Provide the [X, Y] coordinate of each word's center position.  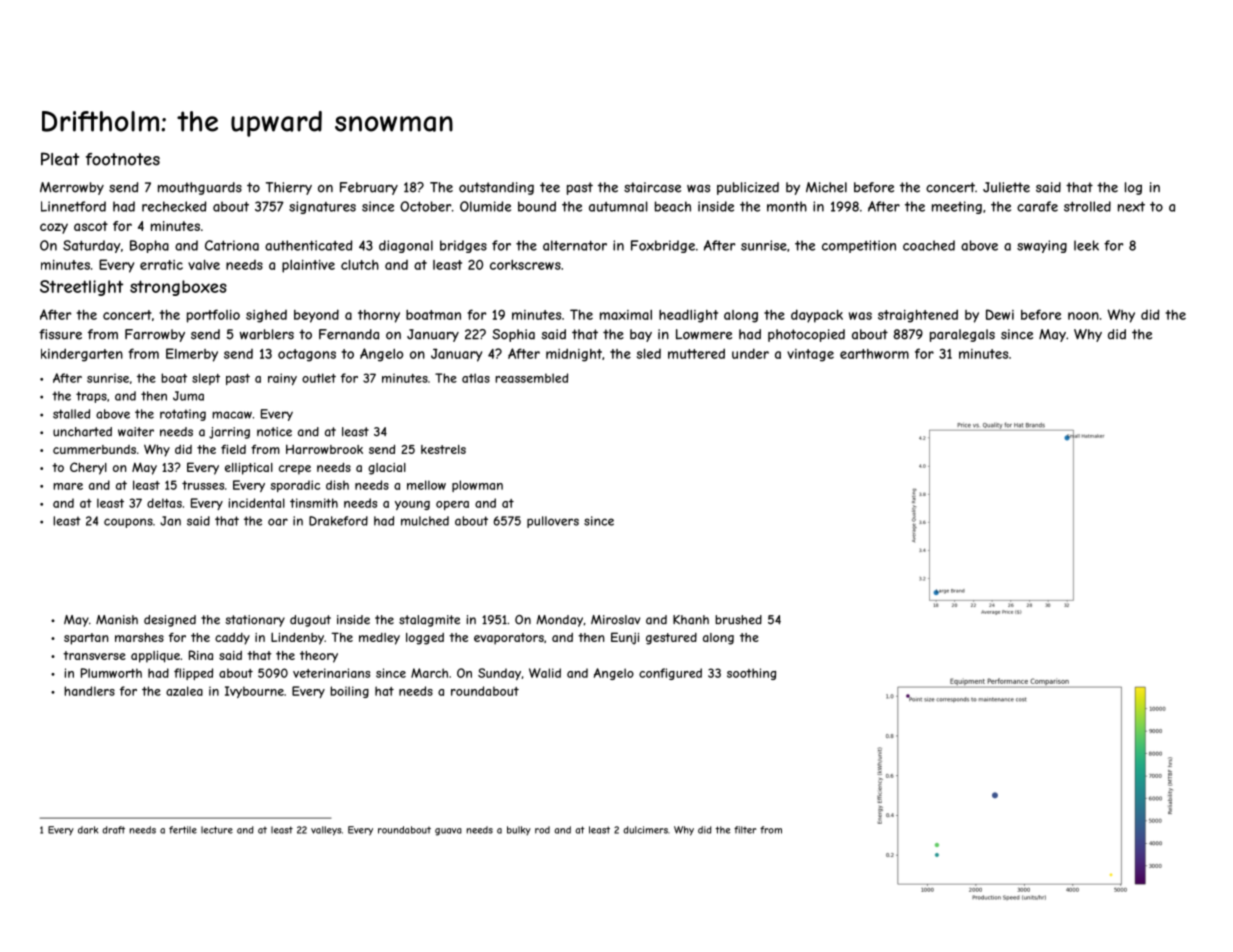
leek [1086, 245]
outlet [319, 378]
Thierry [289, 188]
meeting [957, 207]
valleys [326, 831]
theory [319, 657]
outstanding [496, 188]
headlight [688, 316]
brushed [738, 620]
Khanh [691, 620]
